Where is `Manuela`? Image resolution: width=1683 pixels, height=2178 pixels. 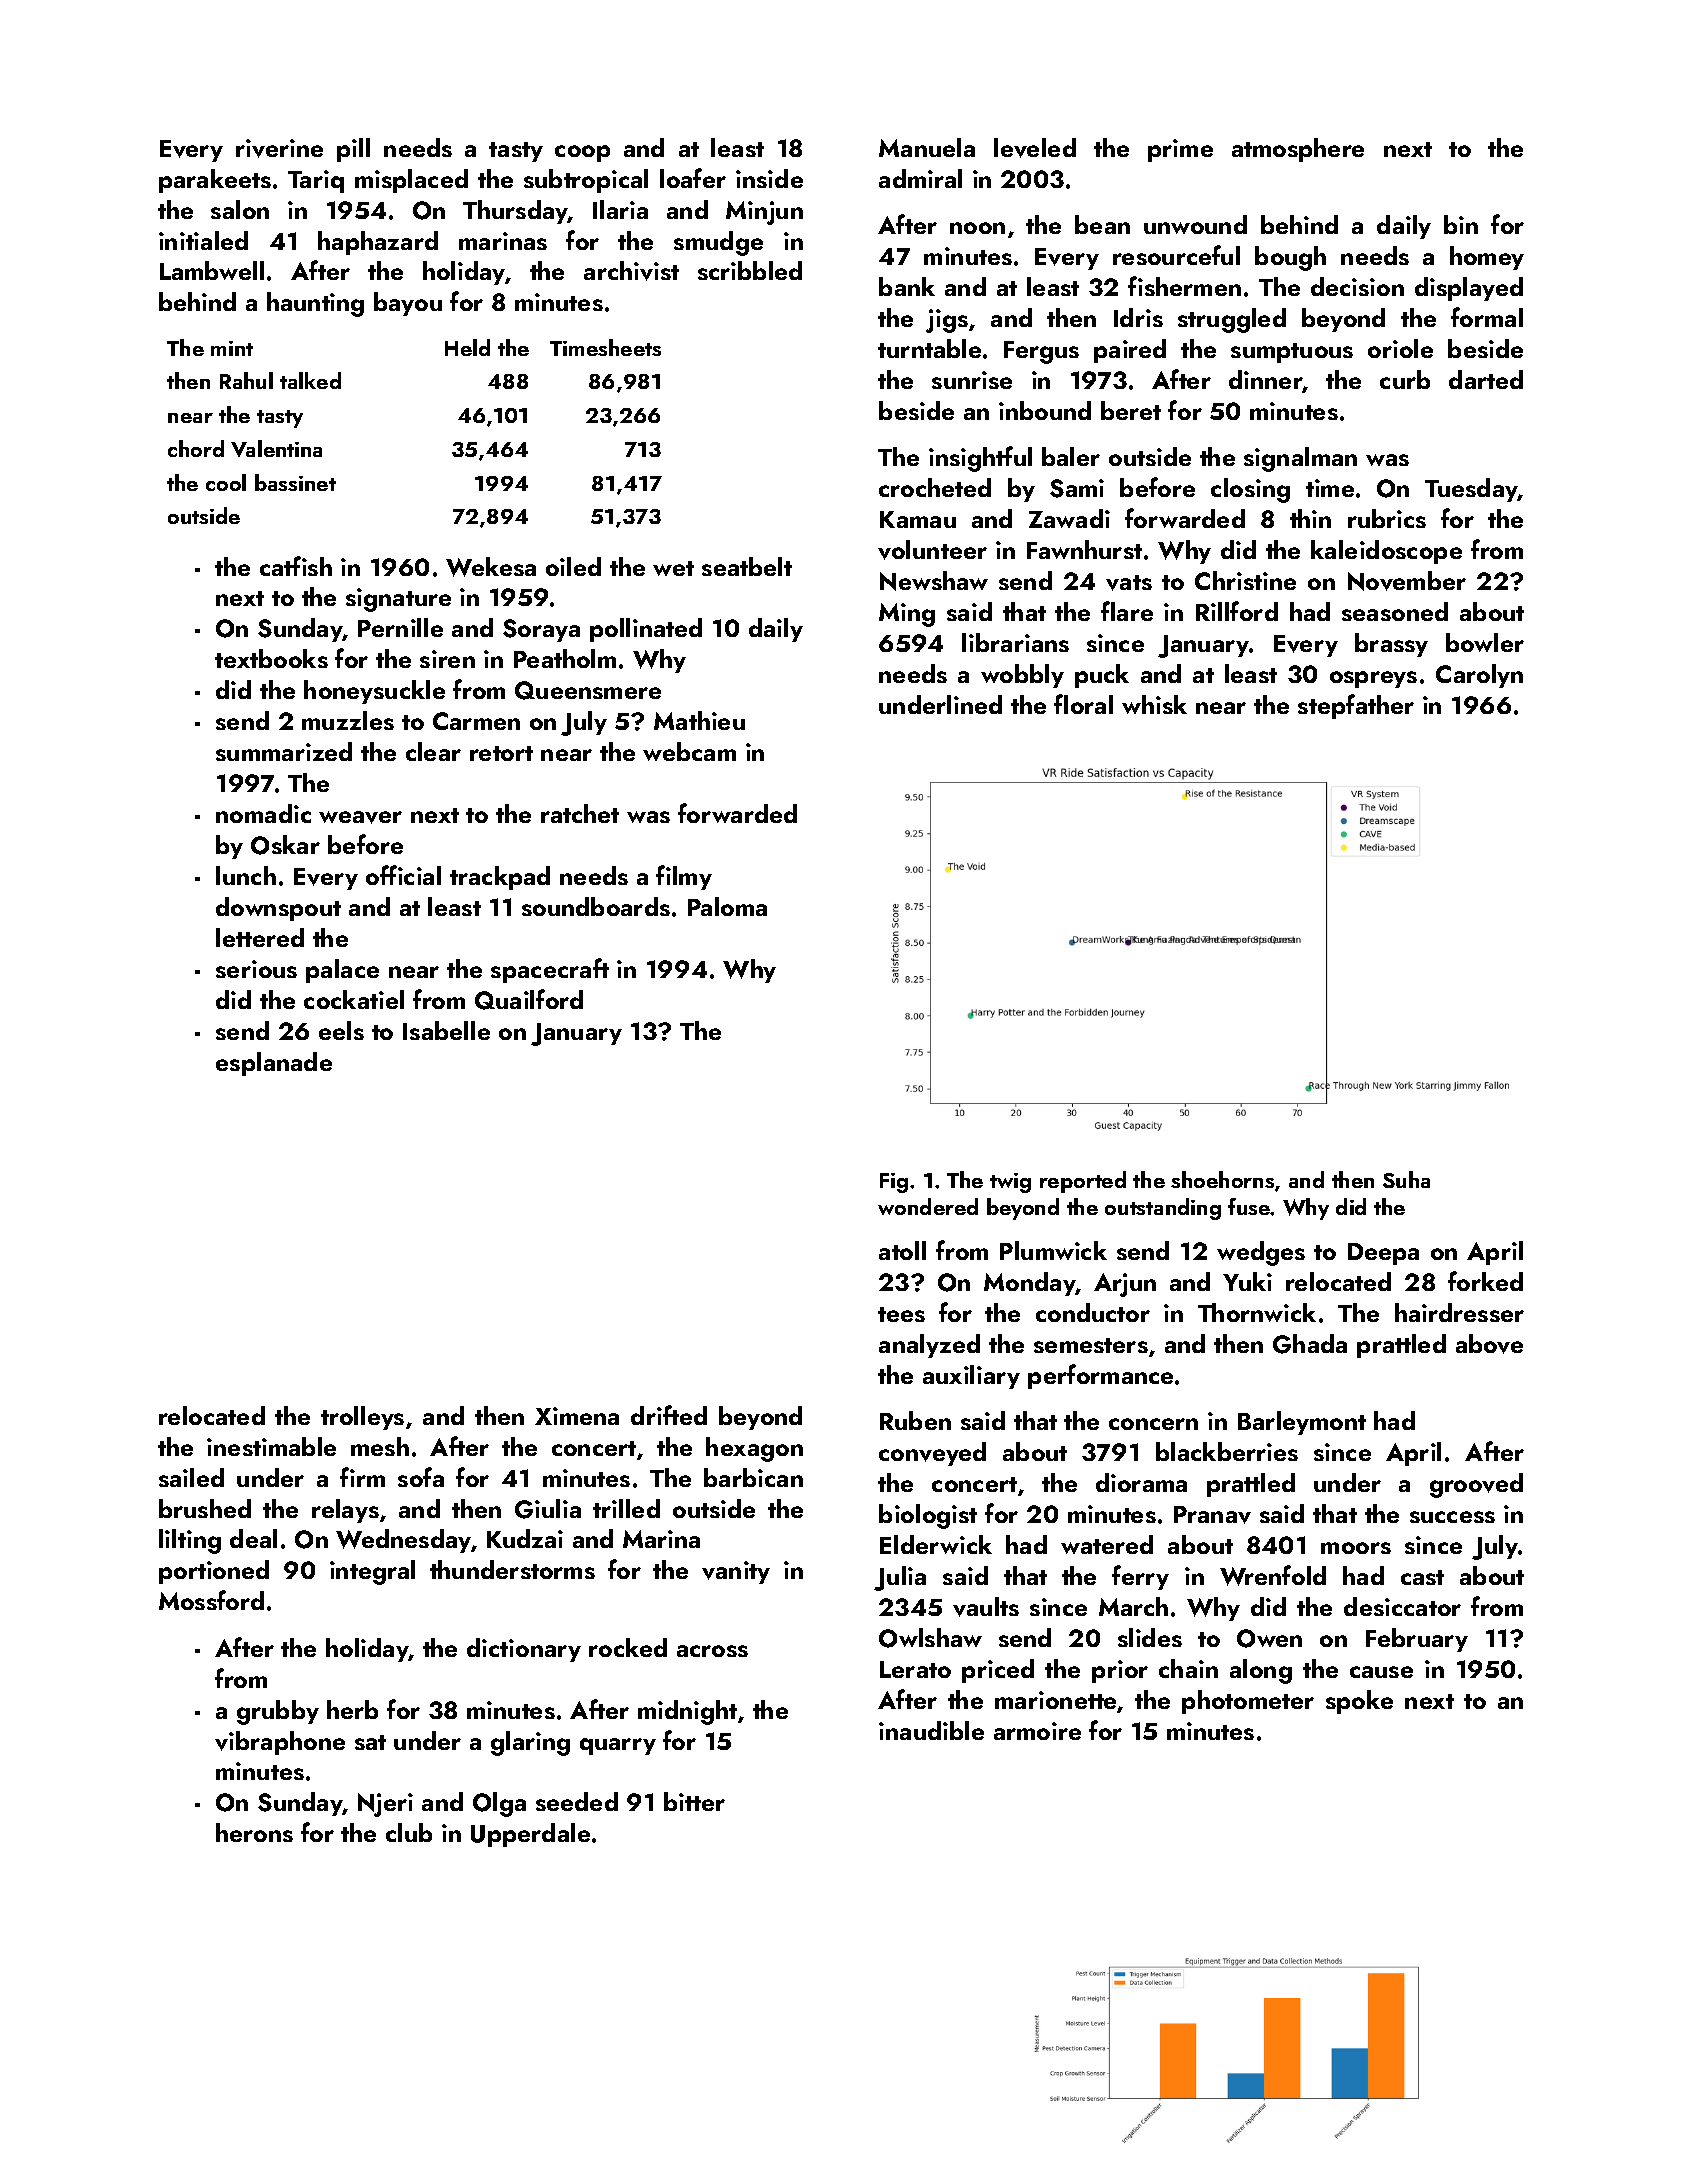
Manuela is located at coordinates (927, 147).
